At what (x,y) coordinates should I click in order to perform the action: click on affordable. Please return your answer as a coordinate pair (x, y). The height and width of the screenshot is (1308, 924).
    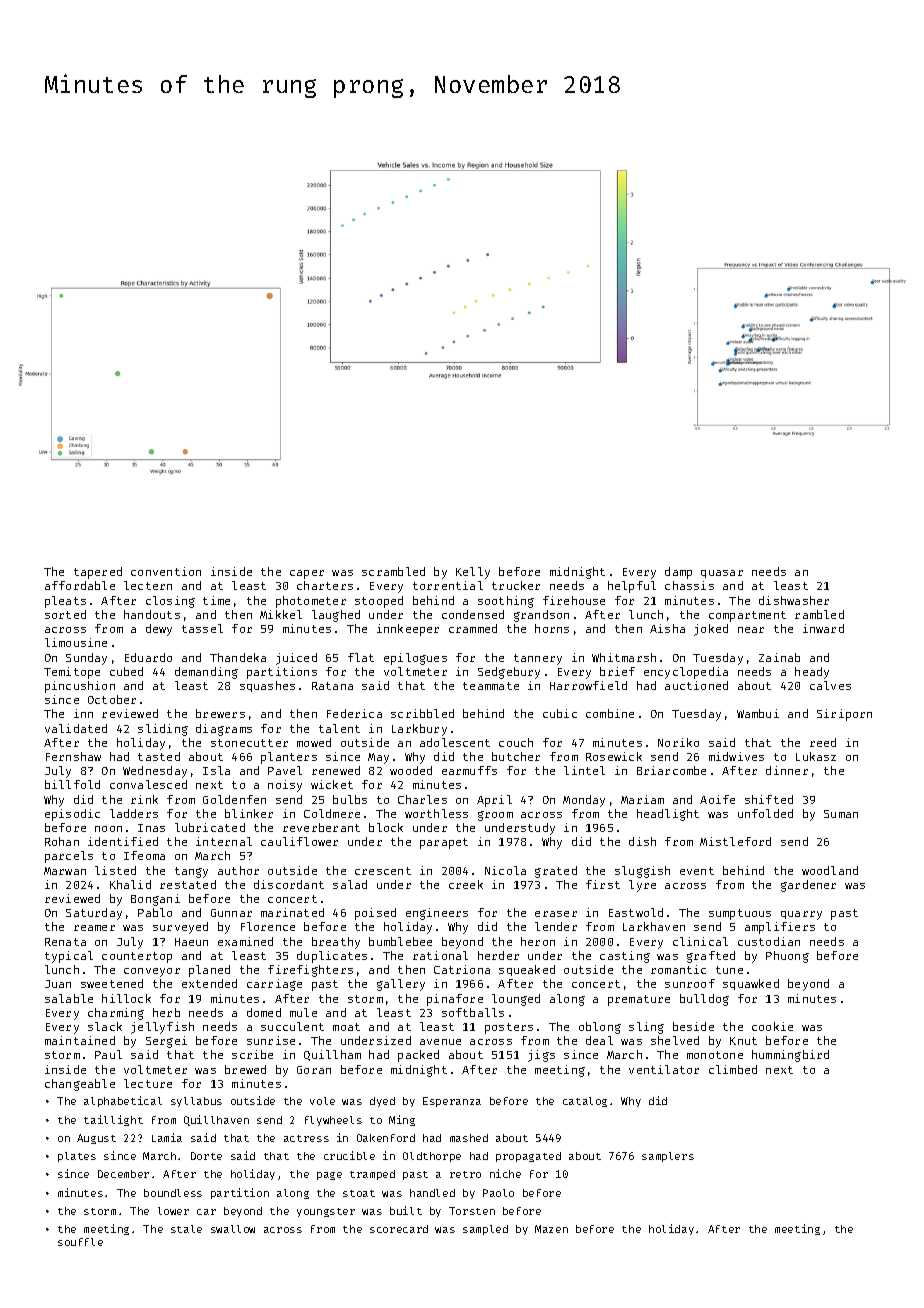
    Looking at the image, I should click on (80, 585).
